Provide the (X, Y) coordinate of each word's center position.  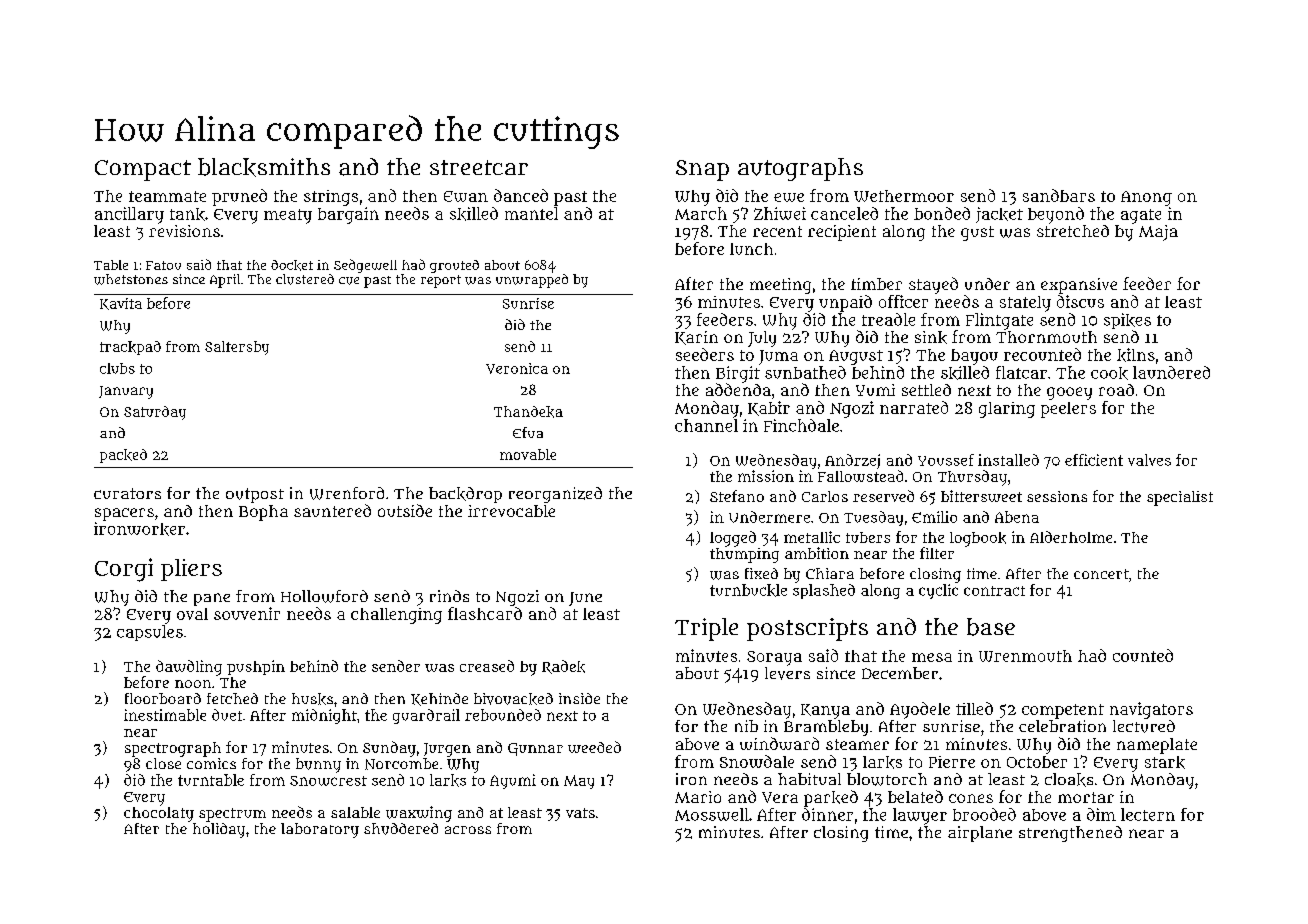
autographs (800, 169)
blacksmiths (264, 167)
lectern (1148, 814)
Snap (702, 170)
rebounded (503, 715)
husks (312, 699)
